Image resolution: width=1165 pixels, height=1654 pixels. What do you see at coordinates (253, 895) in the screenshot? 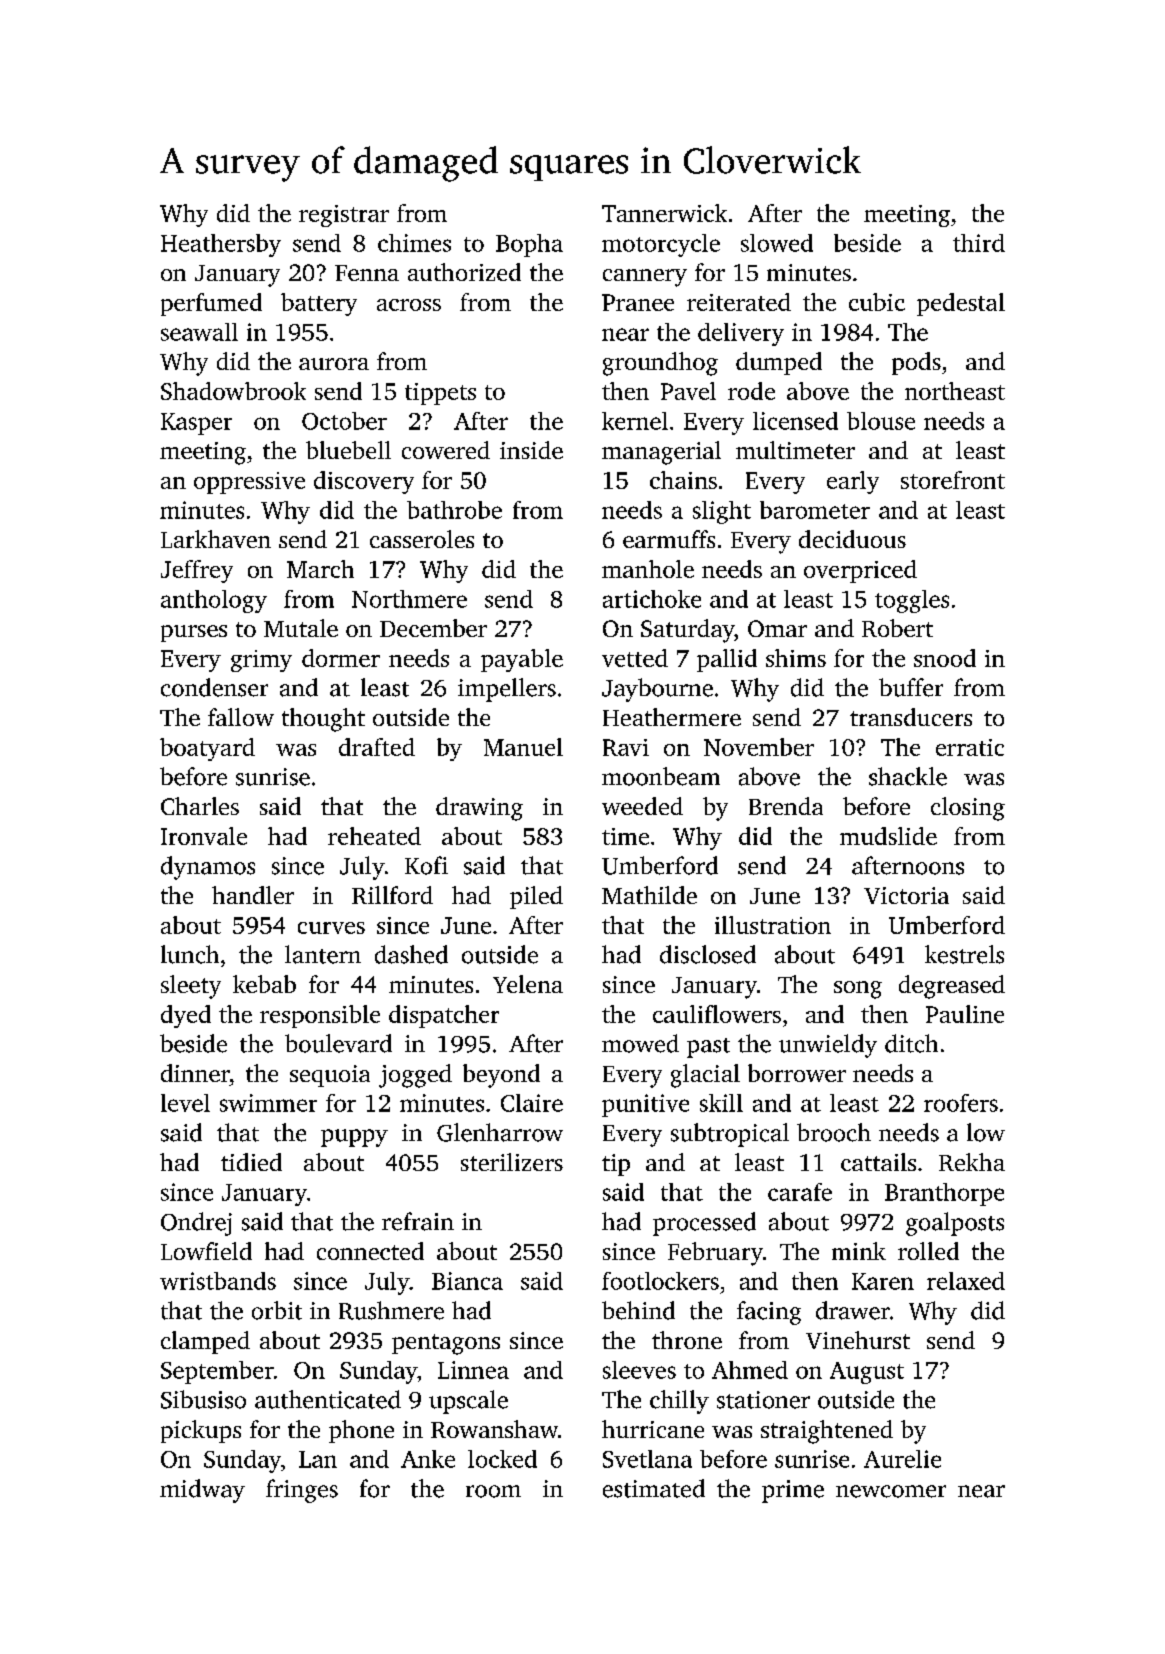
I see `handler` at bounding box center [253, 895].
